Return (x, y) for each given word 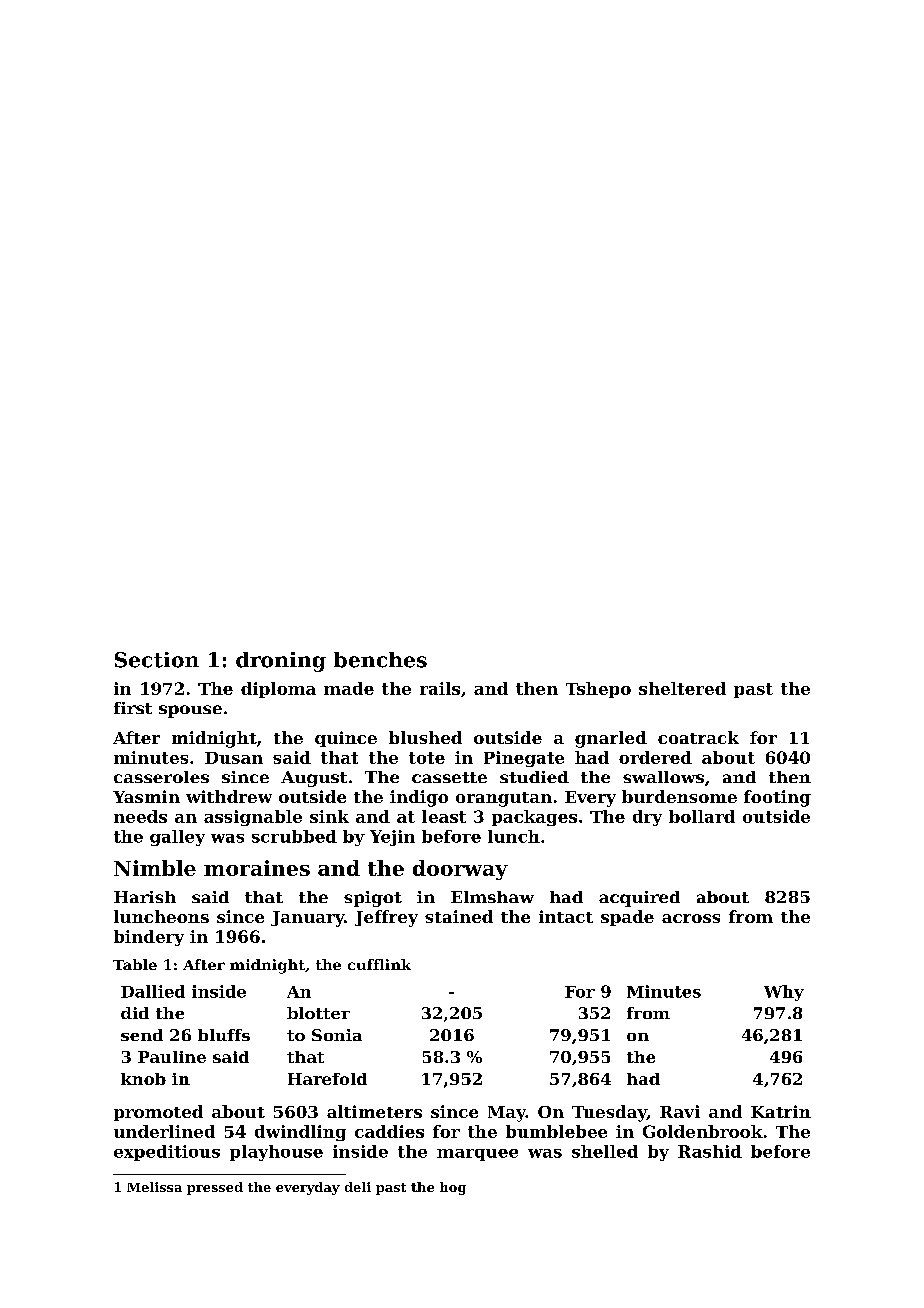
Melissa (154, 1187)
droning (281, 662)
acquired (639, 899)
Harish (145, 897)
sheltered (682, 688)
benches (380, 660)
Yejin (392, 838)
